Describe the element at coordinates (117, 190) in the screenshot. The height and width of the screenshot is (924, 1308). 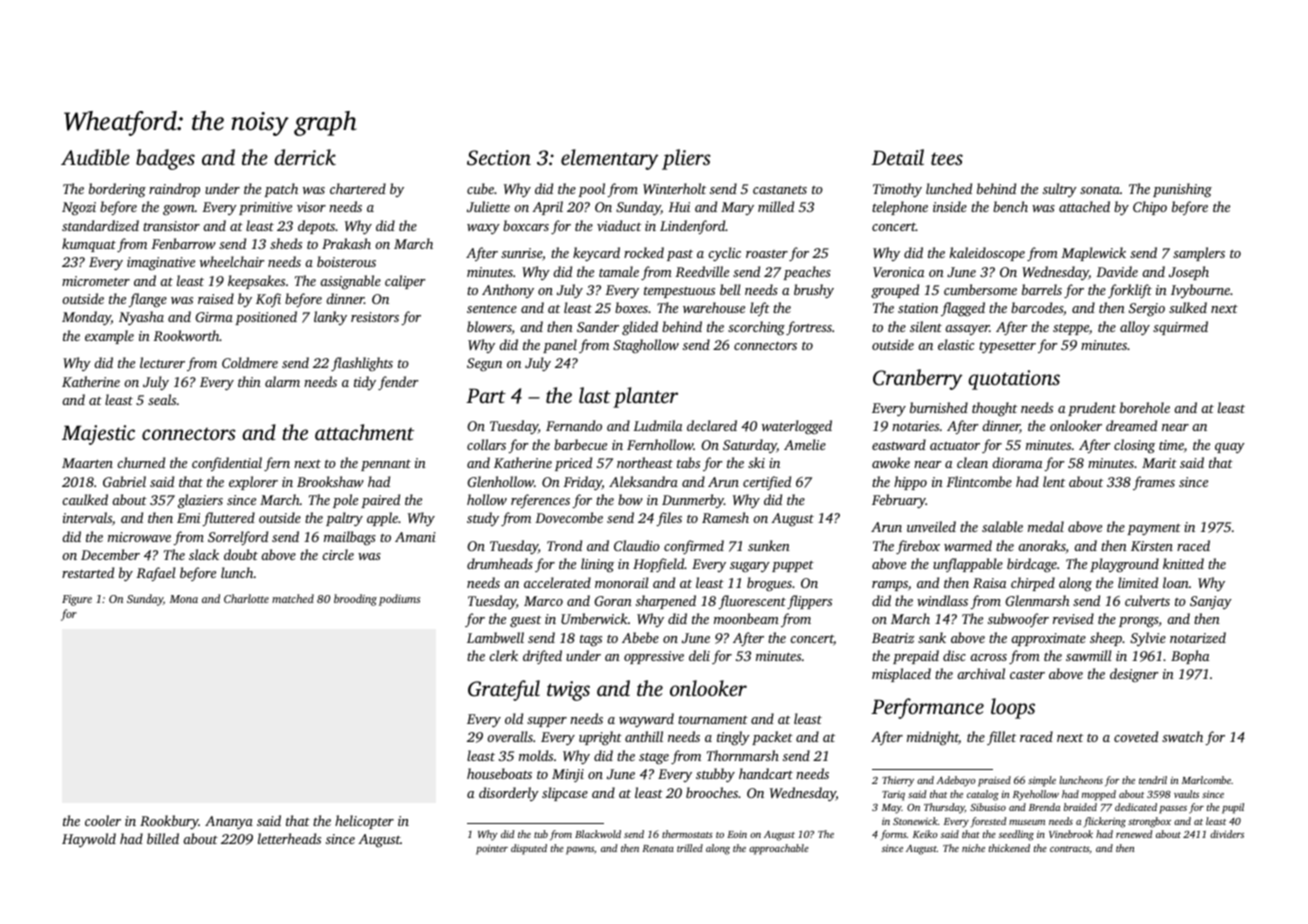
I see `bordering` at that location.
